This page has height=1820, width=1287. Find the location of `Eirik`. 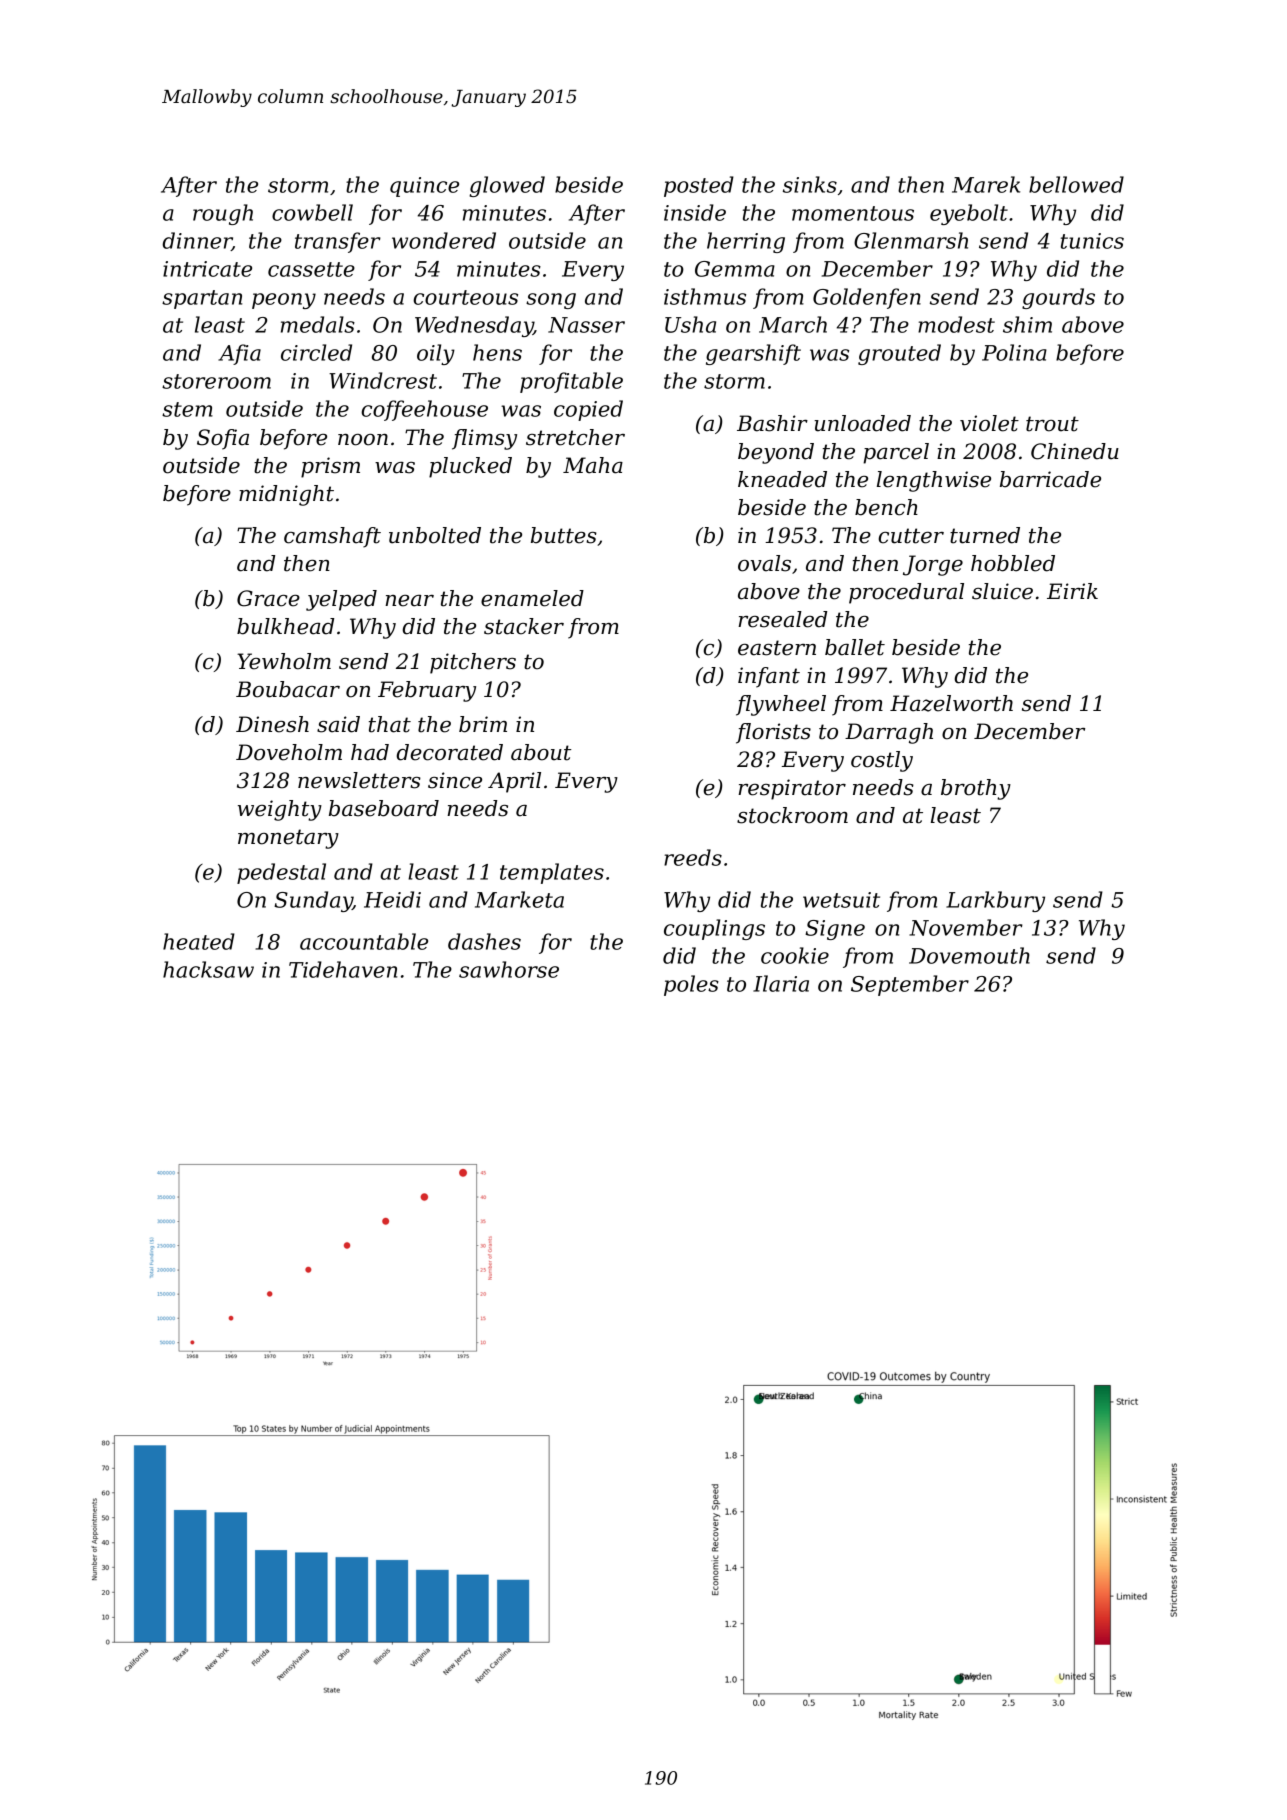

Eirik is located at coordinates (1072, 591).
